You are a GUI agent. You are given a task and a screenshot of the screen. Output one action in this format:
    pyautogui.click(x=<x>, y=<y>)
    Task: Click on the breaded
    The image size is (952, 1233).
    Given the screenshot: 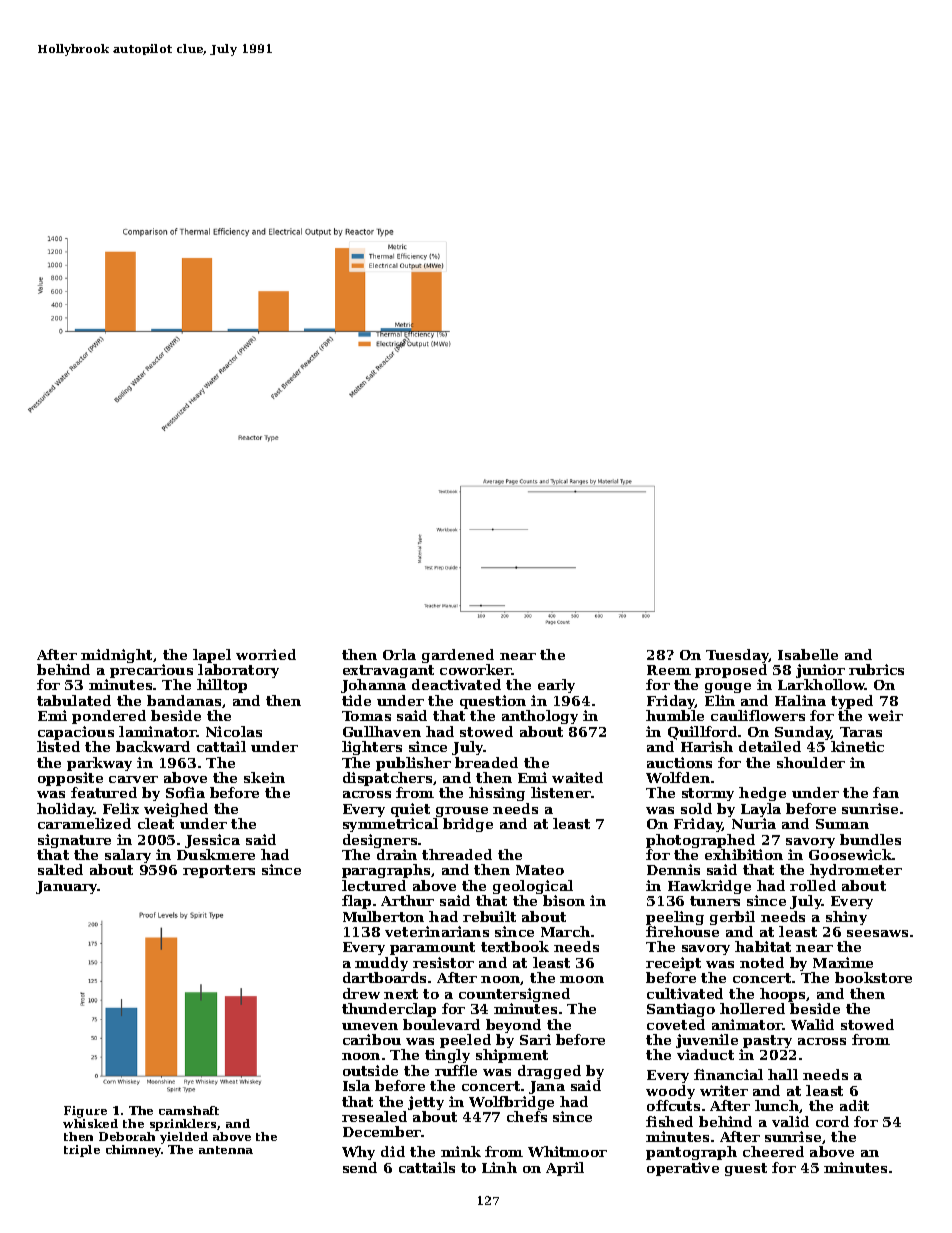 What is the action you would take?
    pyautogui.click(x=486, y=762)
